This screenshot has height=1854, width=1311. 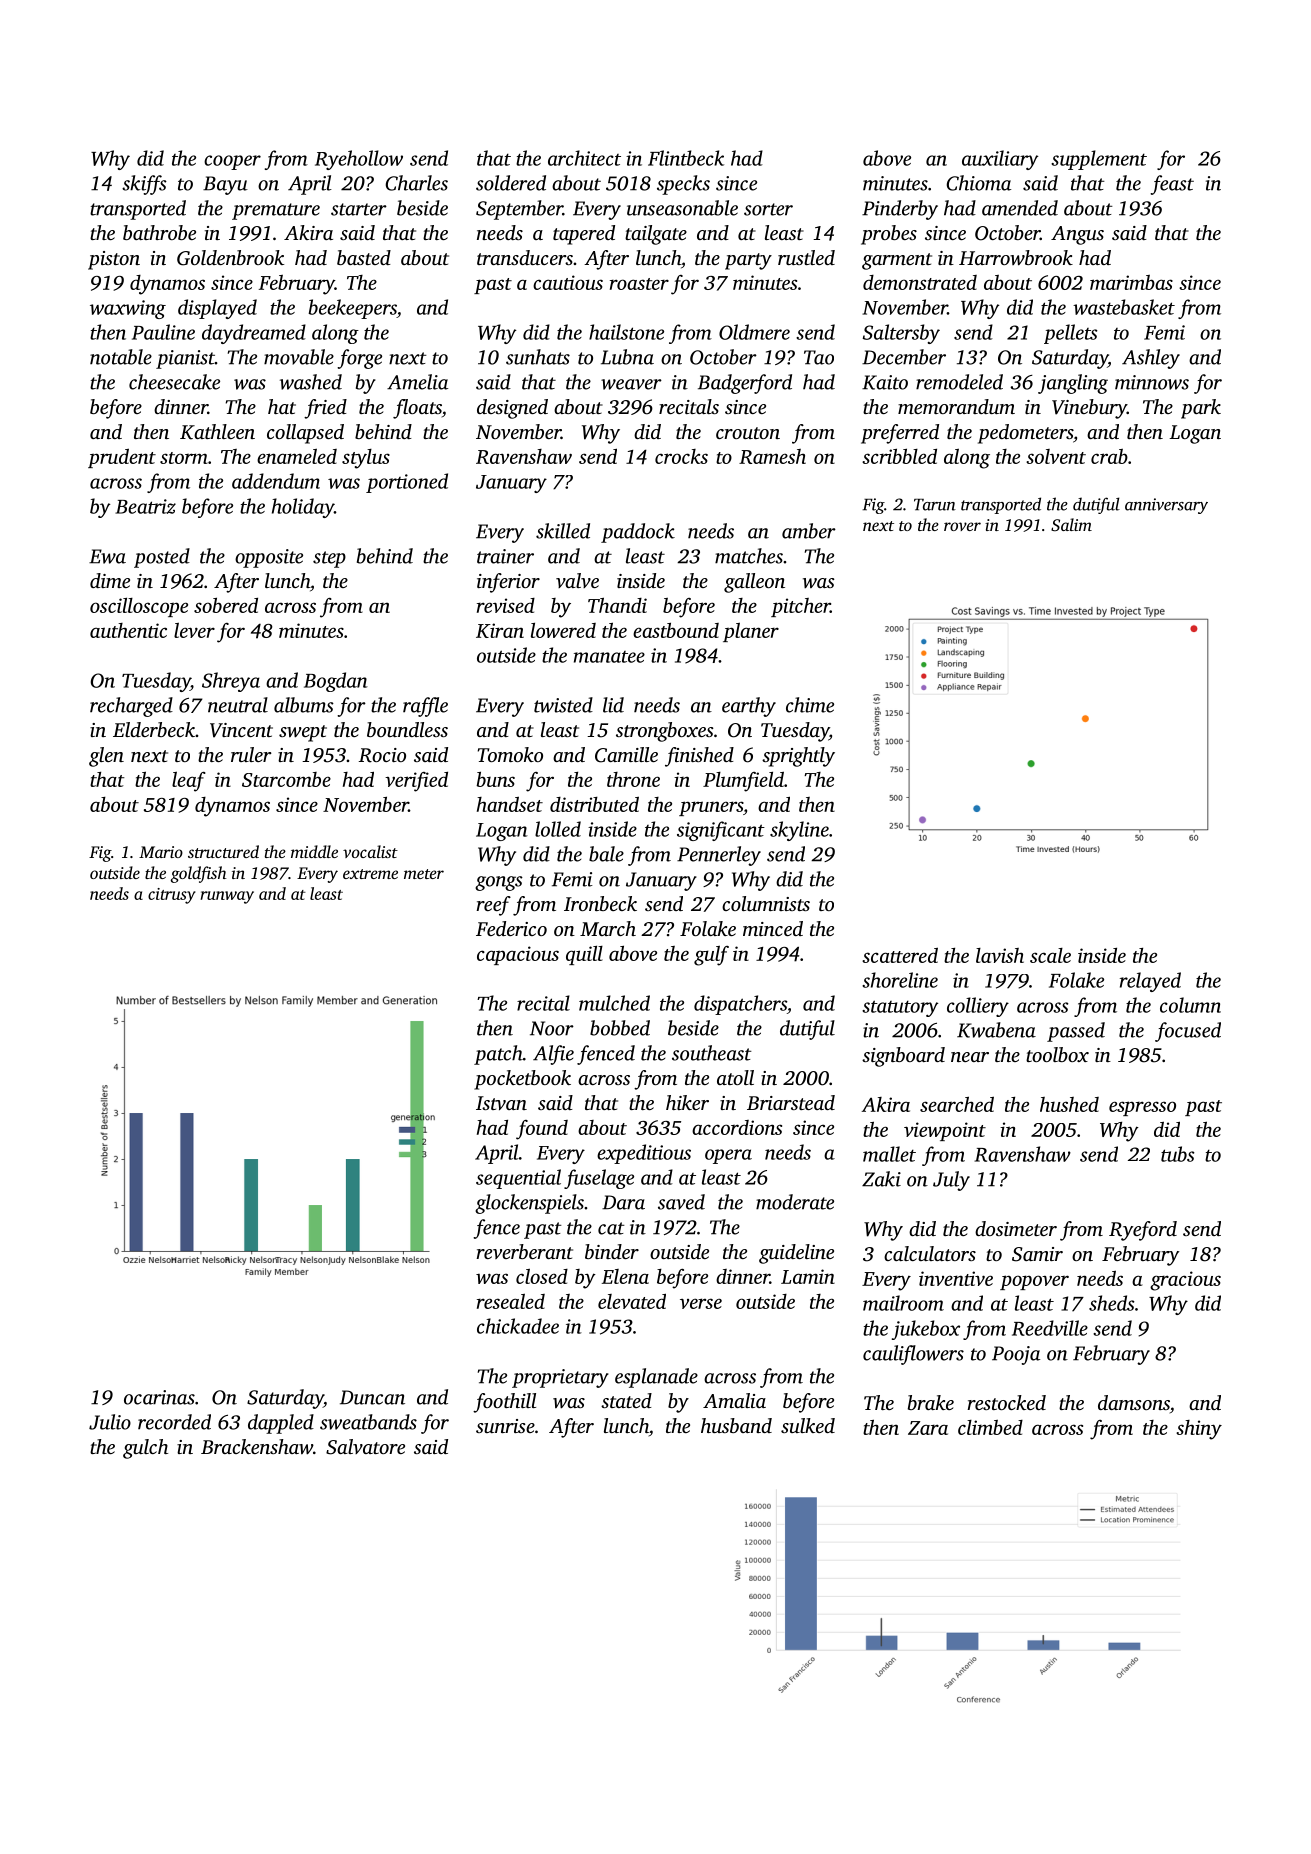 I want to click on citrusy, so click(x=172, y=896).
